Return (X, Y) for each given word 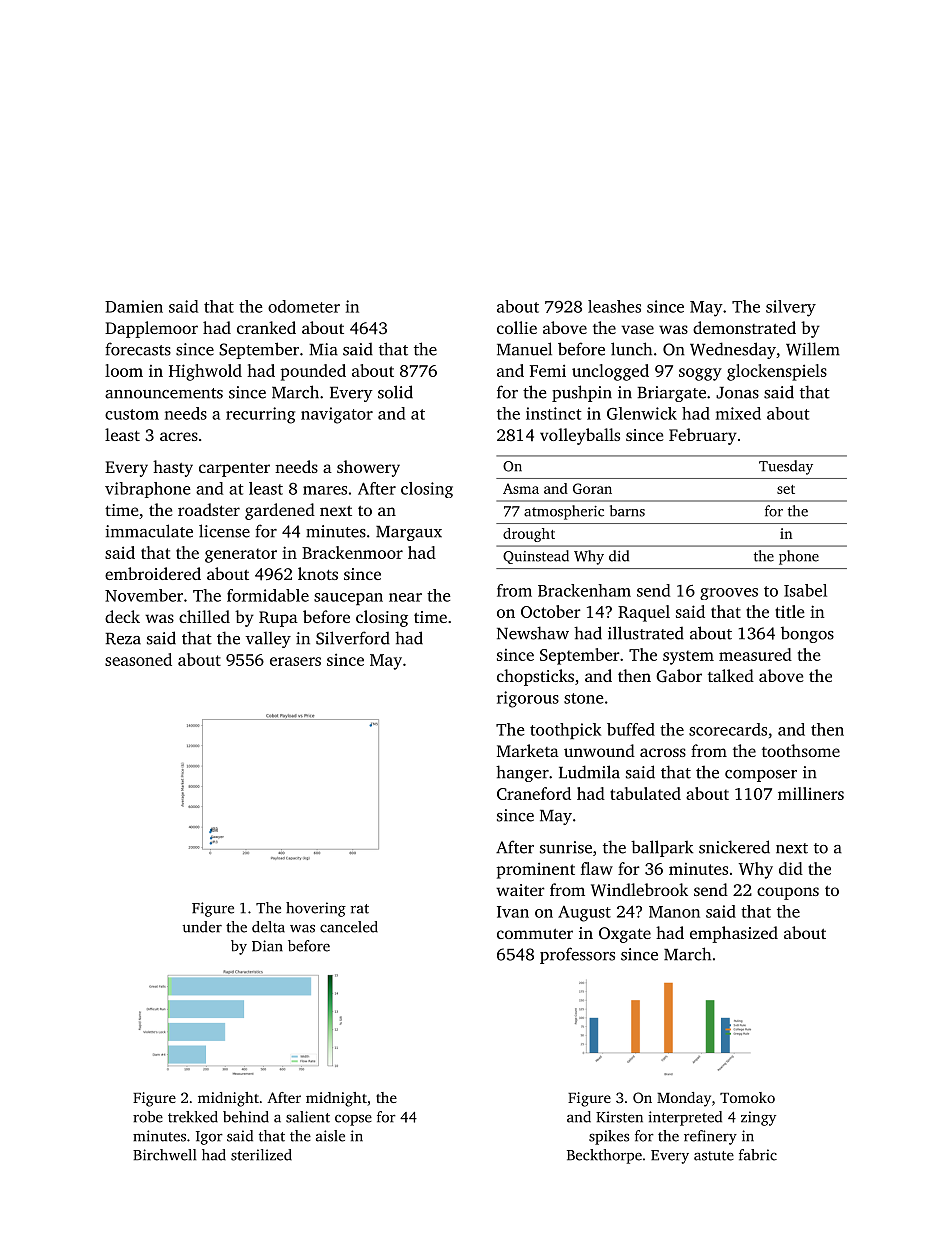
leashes (614, 306)
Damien (134, 306)
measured (755, 654)
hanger (522, 773)
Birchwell (164, 1155)
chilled (204, 616)
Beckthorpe (604, 1156)
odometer (304, 306)
